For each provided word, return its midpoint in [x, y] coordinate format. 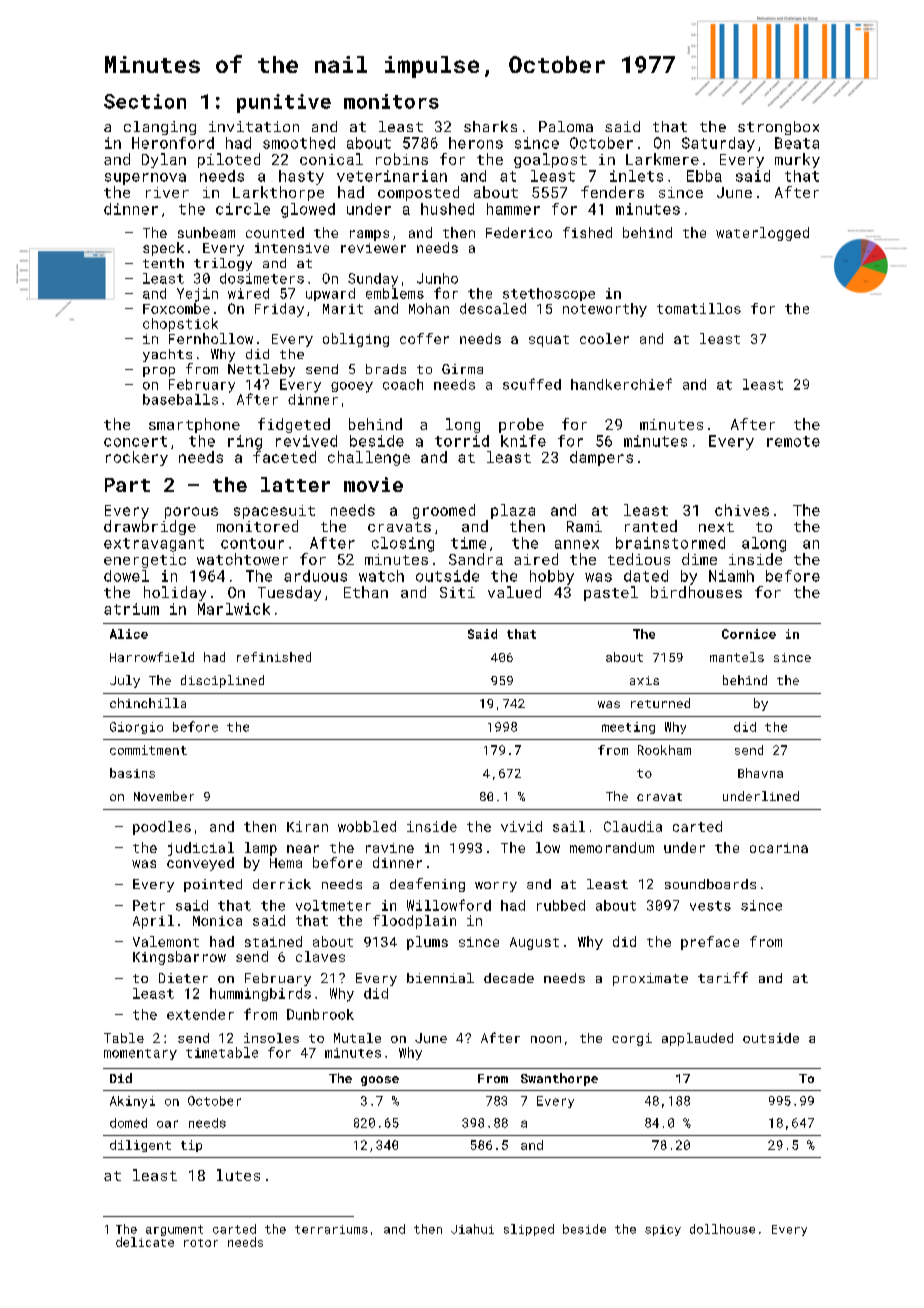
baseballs [180, 399]
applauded [697, 1039]
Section [145, 101]
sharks [490, 126]
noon [546, 1039]
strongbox [778, 128]
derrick [282, 884]
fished [587, 232]
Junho [437, 278]
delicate [145, 1242]
